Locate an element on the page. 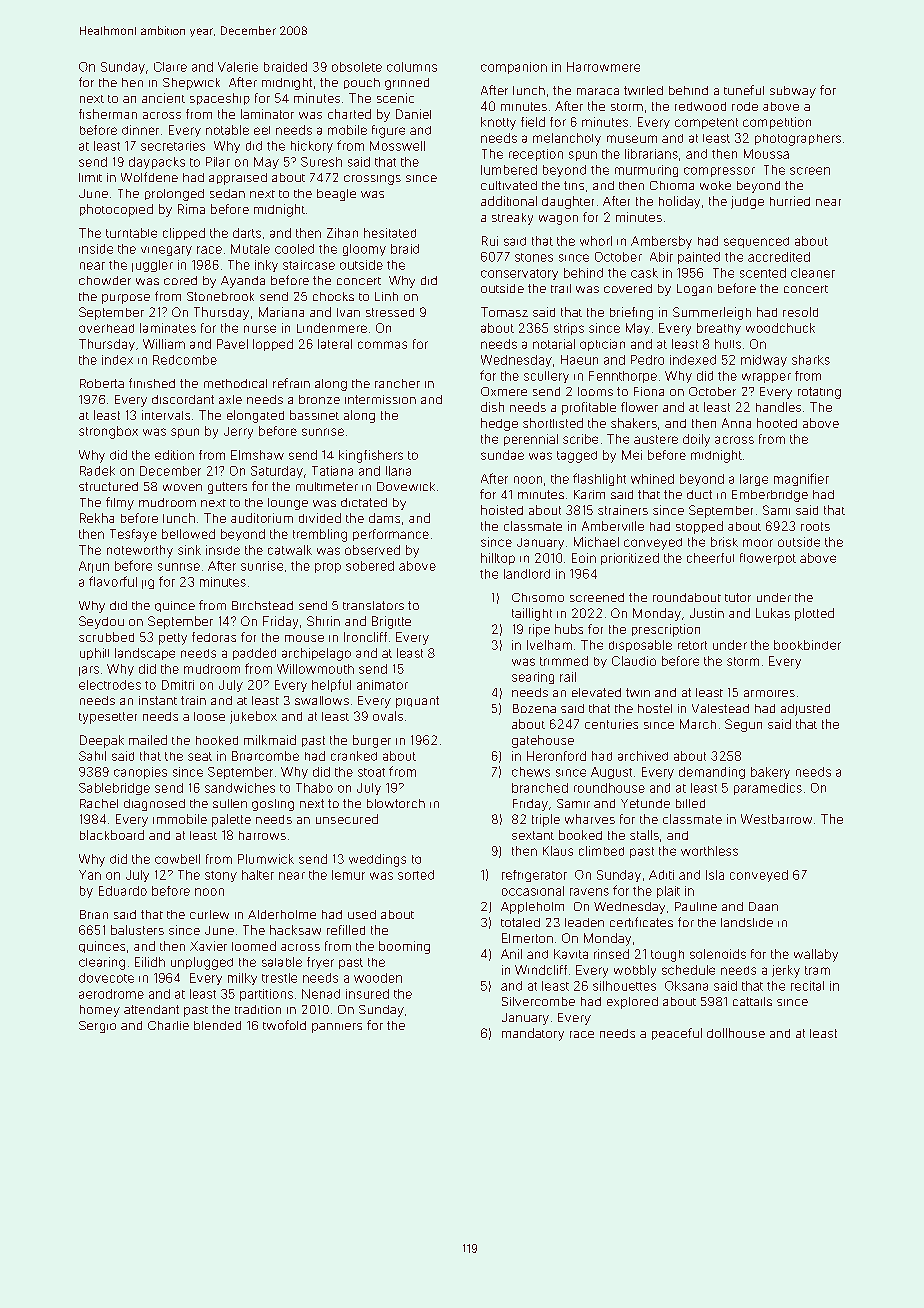 Image resolution: width=924 pixels, height=1308 pixels. blended is located at coordinates (217, 1025).
